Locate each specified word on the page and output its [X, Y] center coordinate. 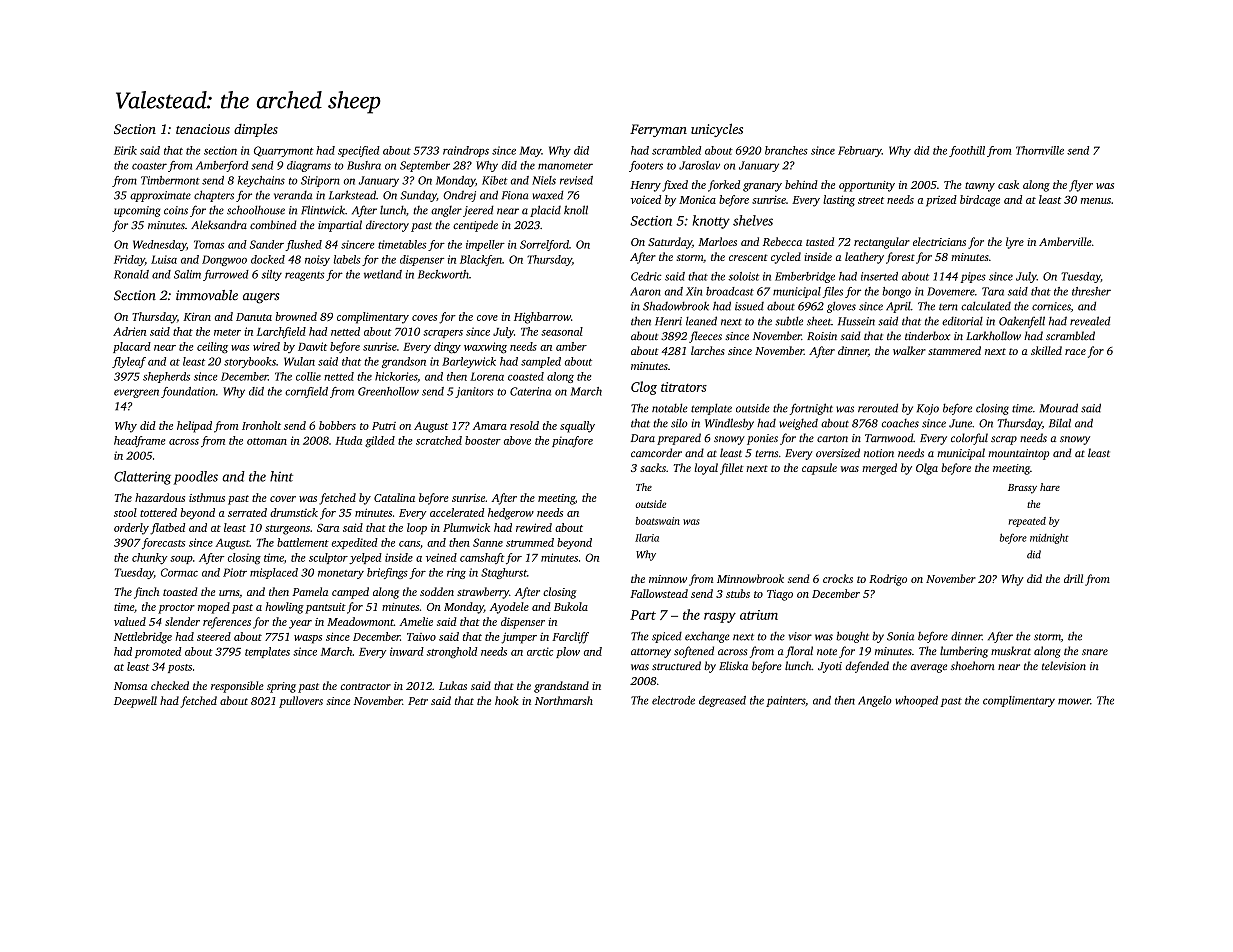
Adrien [129, 331]
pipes [973, 277]
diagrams [309, 166]
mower [1074, 701]
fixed [675, 186]
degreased [722, 701]
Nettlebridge [143, 638]
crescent [748, 257]
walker [909, 350]
